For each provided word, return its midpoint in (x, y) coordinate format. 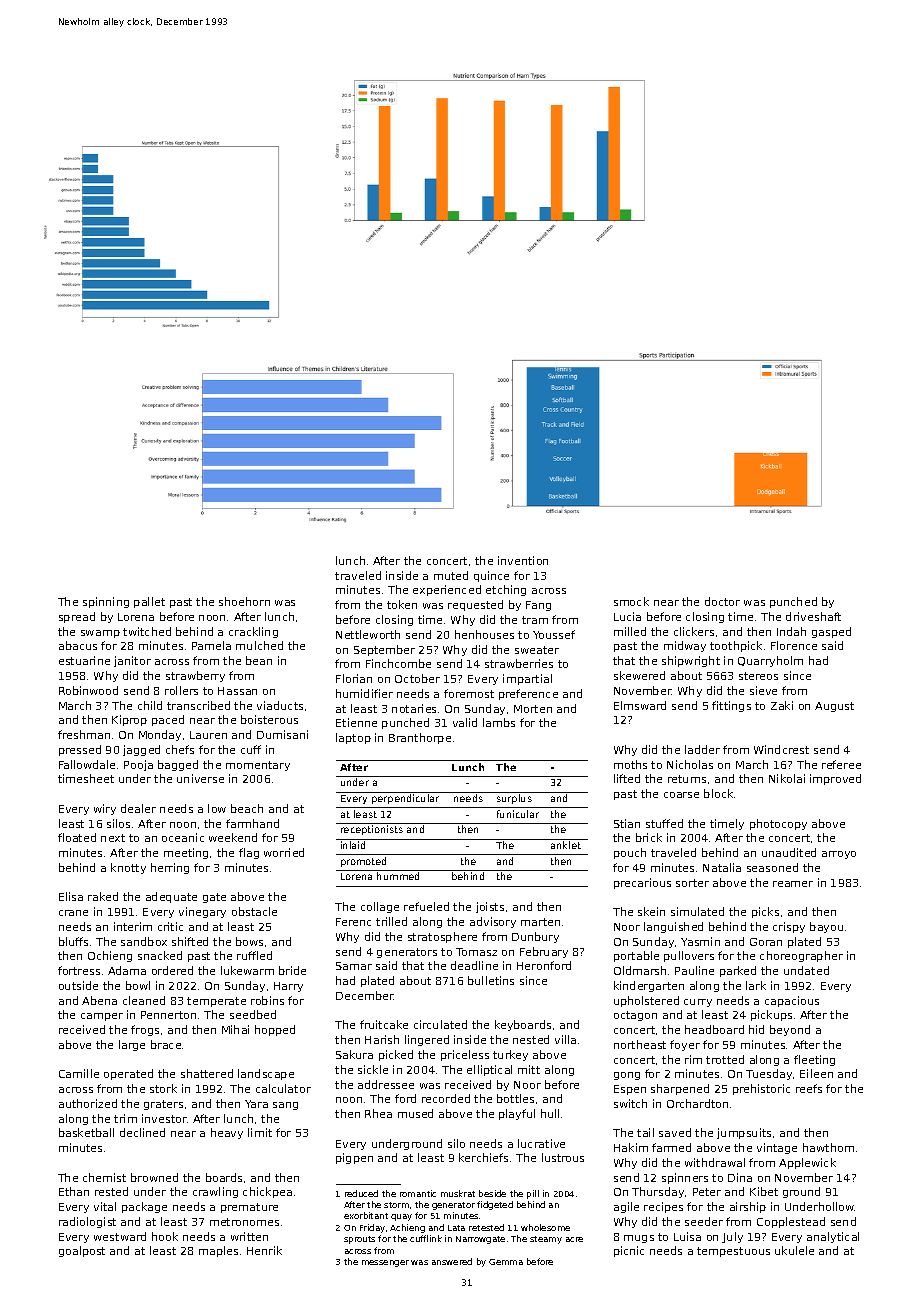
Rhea (378, 1113)
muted (451, 575)
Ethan (74, 1191)
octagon (635, 1016)
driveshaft (813, 616)
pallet (149, 602)
